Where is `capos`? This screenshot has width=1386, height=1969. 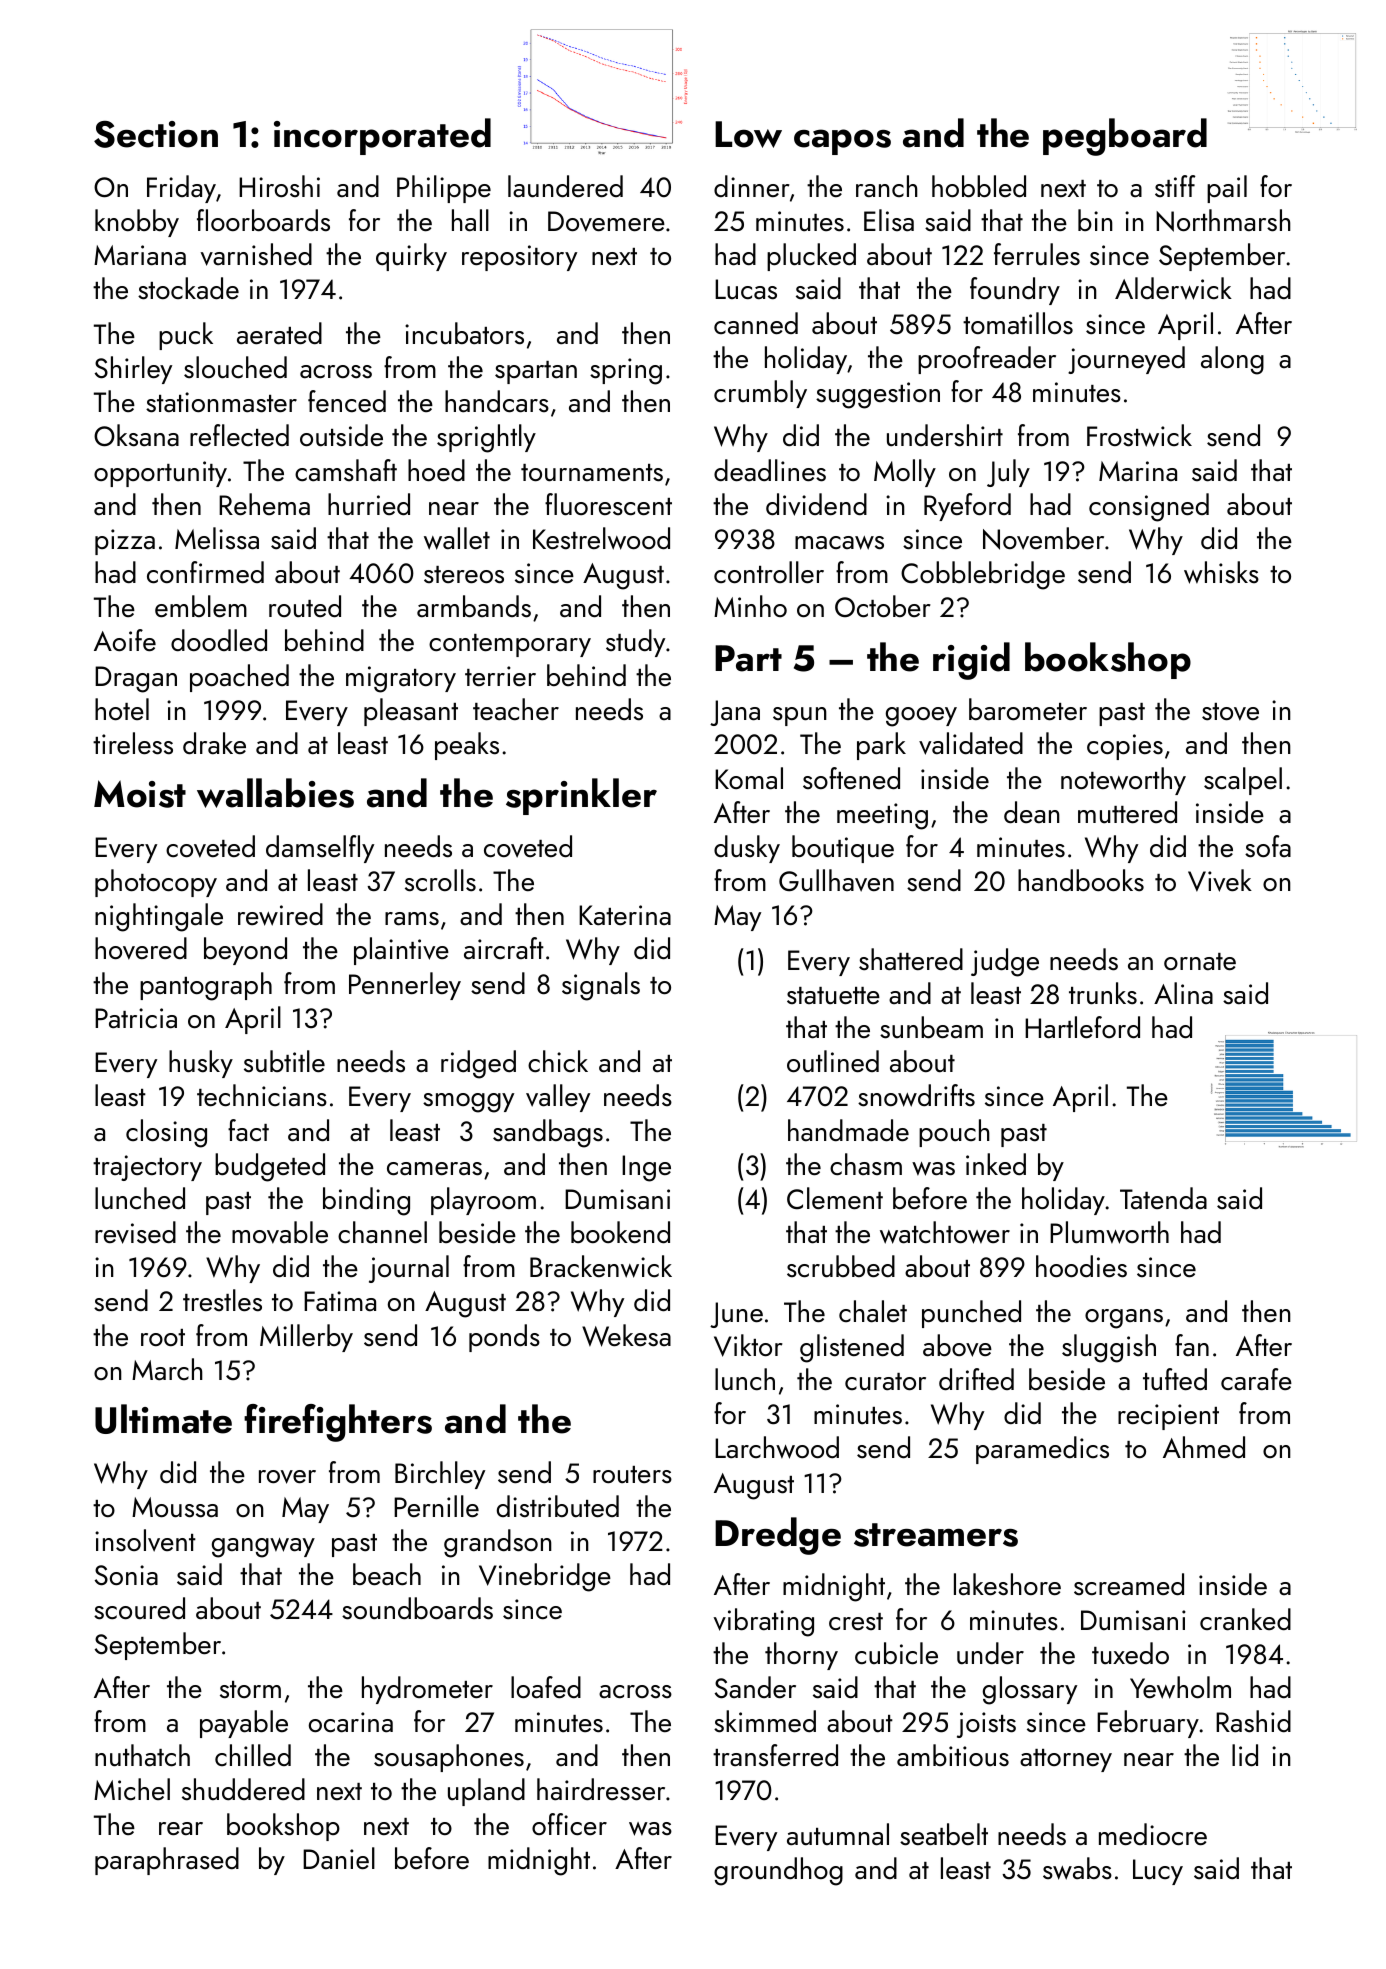
capos is located at coordinates (842, 142).
